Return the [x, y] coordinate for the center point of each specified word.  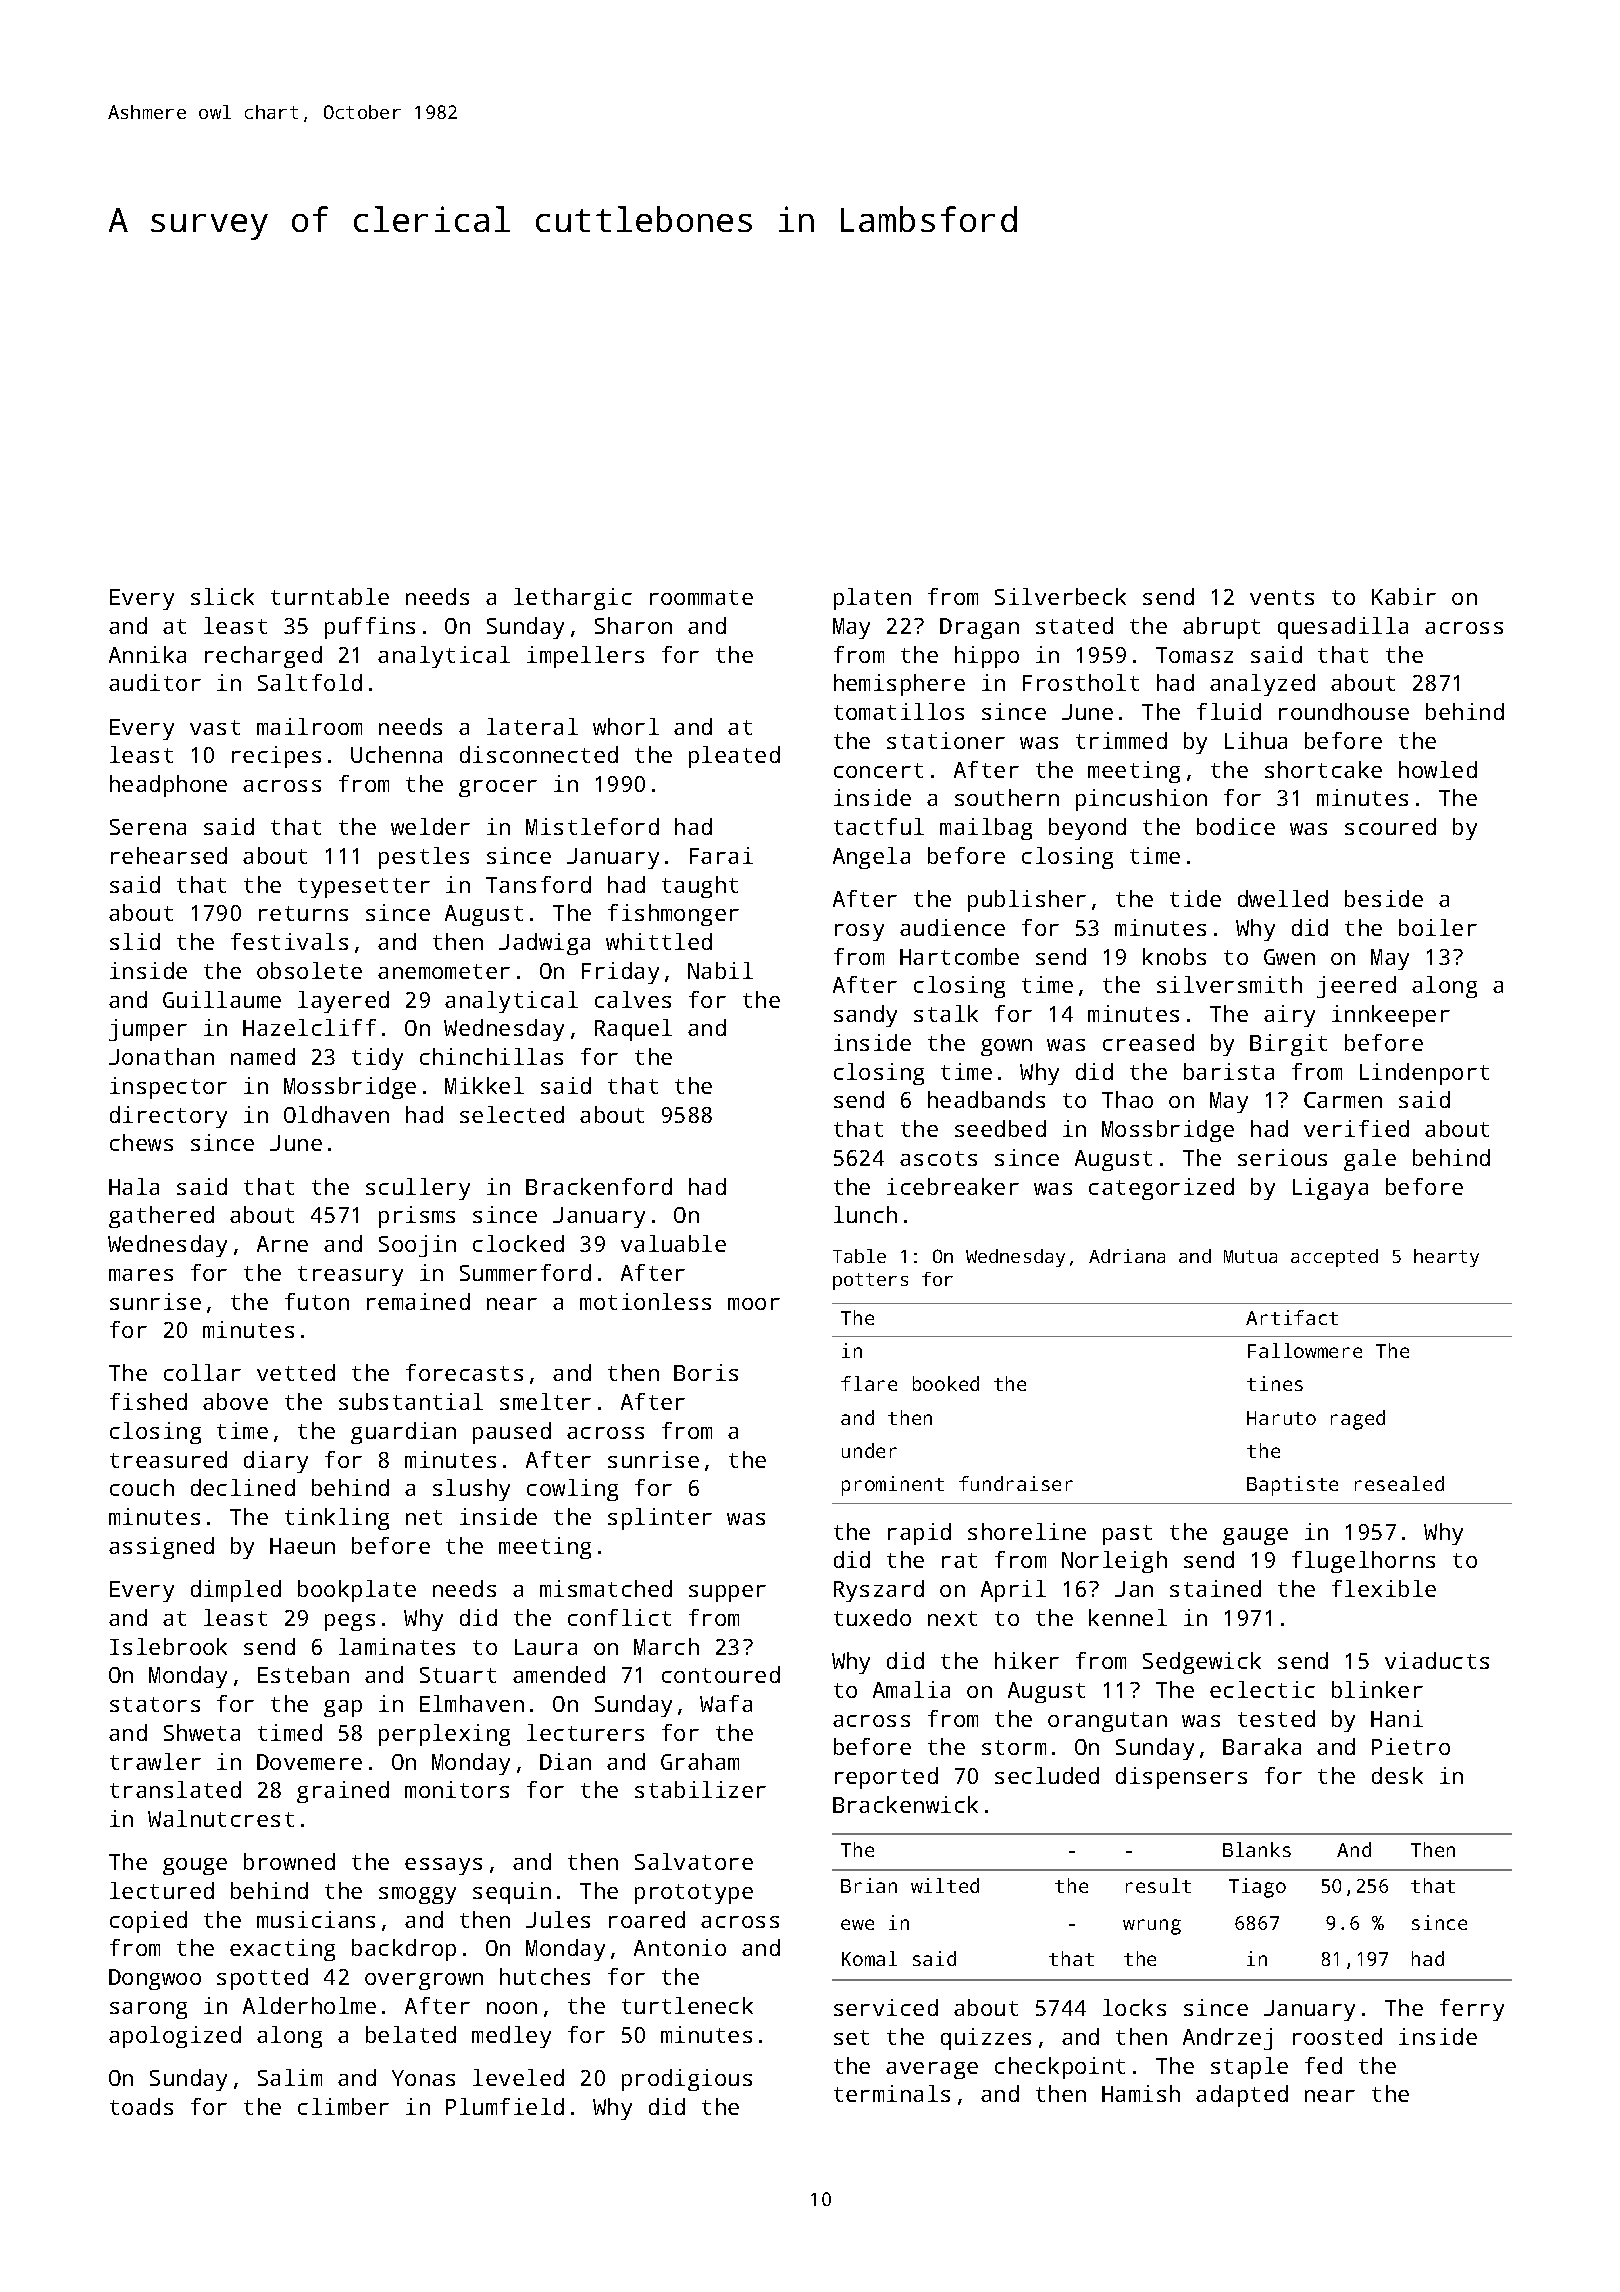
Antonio [680, 1947]
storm [1014, 1747]
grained [343, 1792]
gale [1370, 1160]
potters [870, 1281]
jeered [1356, 987]
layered [343, 1002]
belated [411, 2034]
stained [1215, 1588]
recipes [276, 757]
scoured [1390, 826]
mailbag [986, 829]
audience [952, 927]
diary [276, 1462]
